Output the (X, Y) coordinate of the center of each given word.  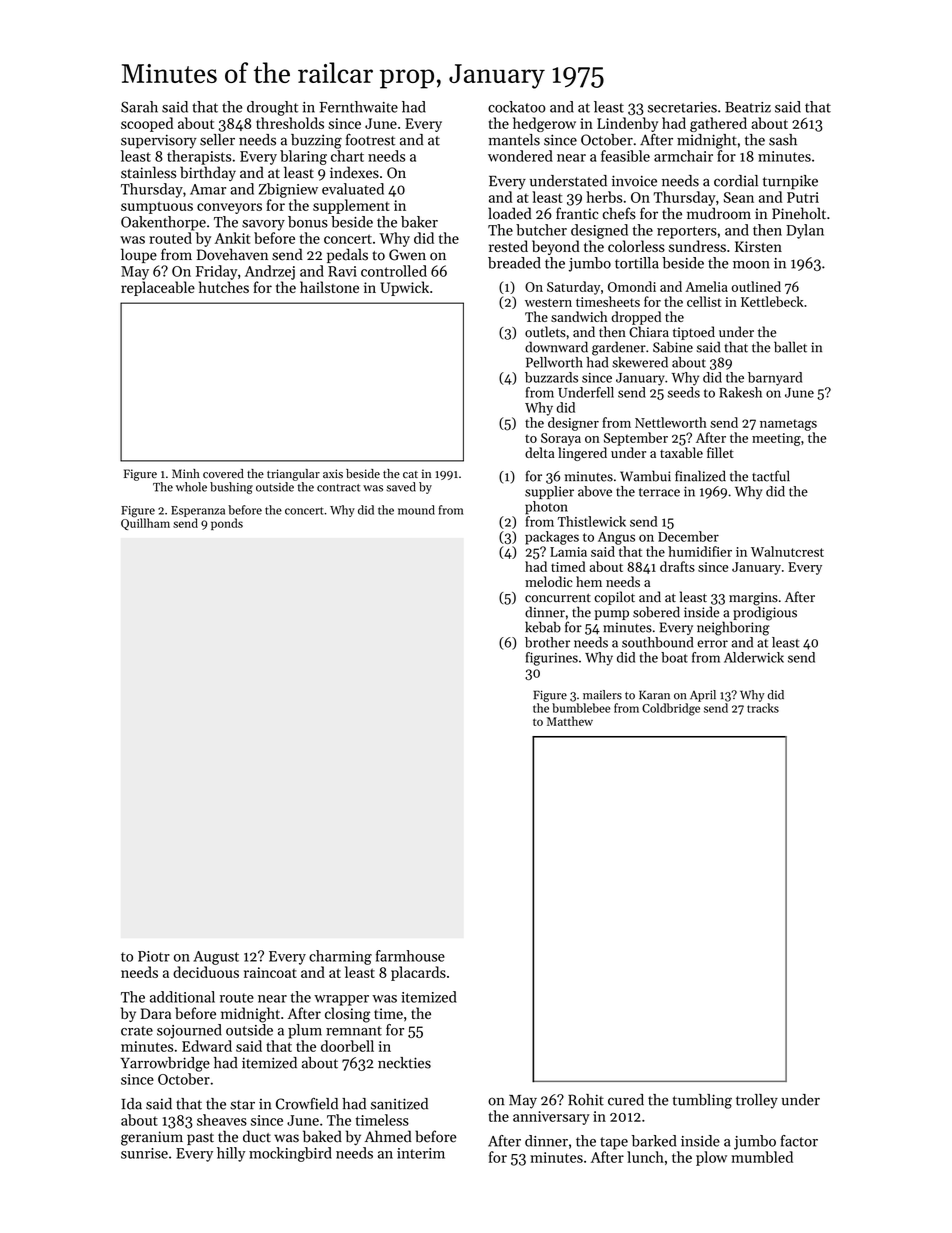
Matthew (570, 721)
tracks (763, 708)
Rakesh (740, 392)
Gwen (407, 255)
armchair (683, 156)
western (548, 302)
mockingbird (290, 1154)
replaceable (158, 288)
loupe (139, 255)
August (216, 958)
